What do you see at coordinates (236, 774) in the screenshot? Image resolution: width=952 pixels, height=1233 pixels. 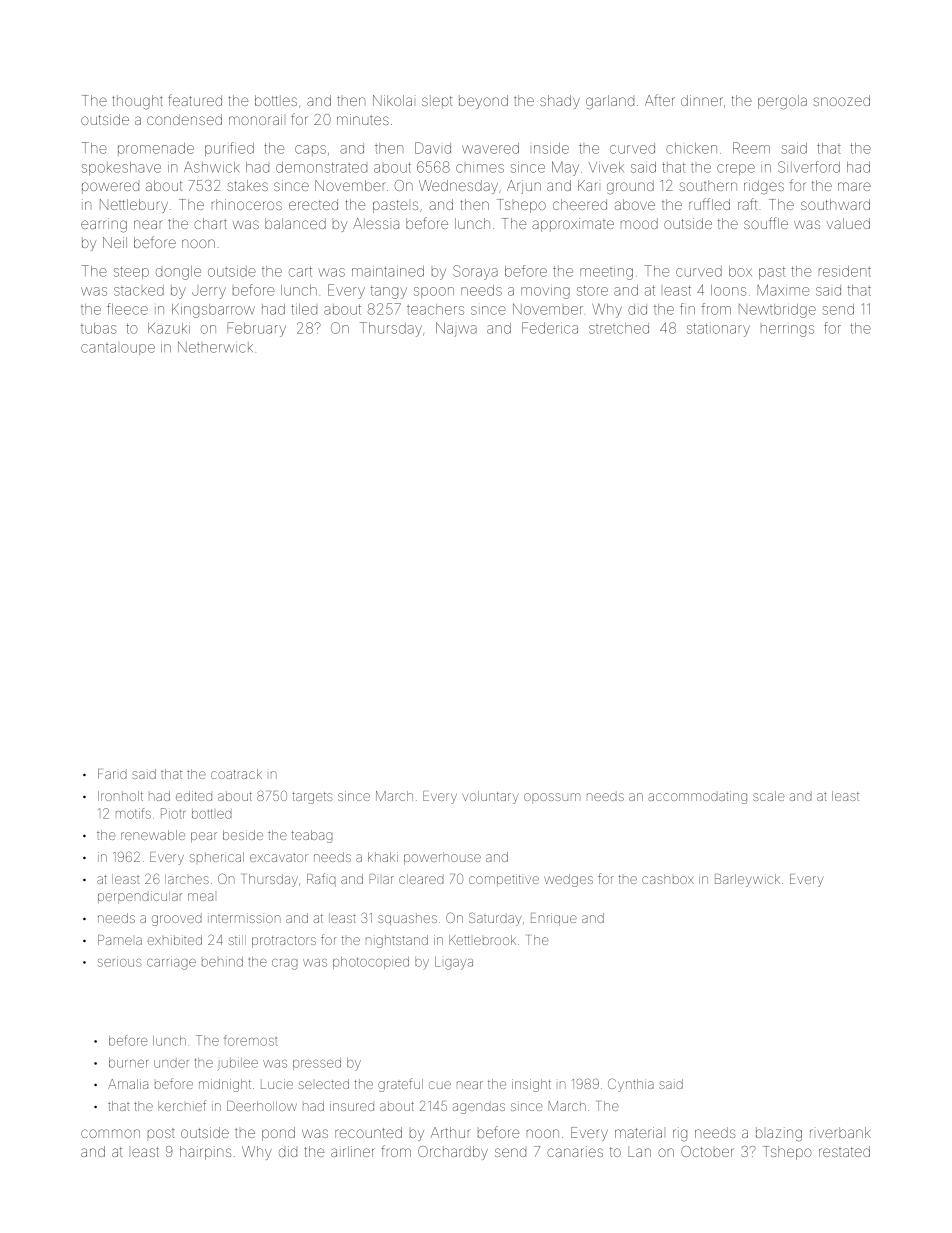 I see `coatrack` at bounding box center [236, 774].
